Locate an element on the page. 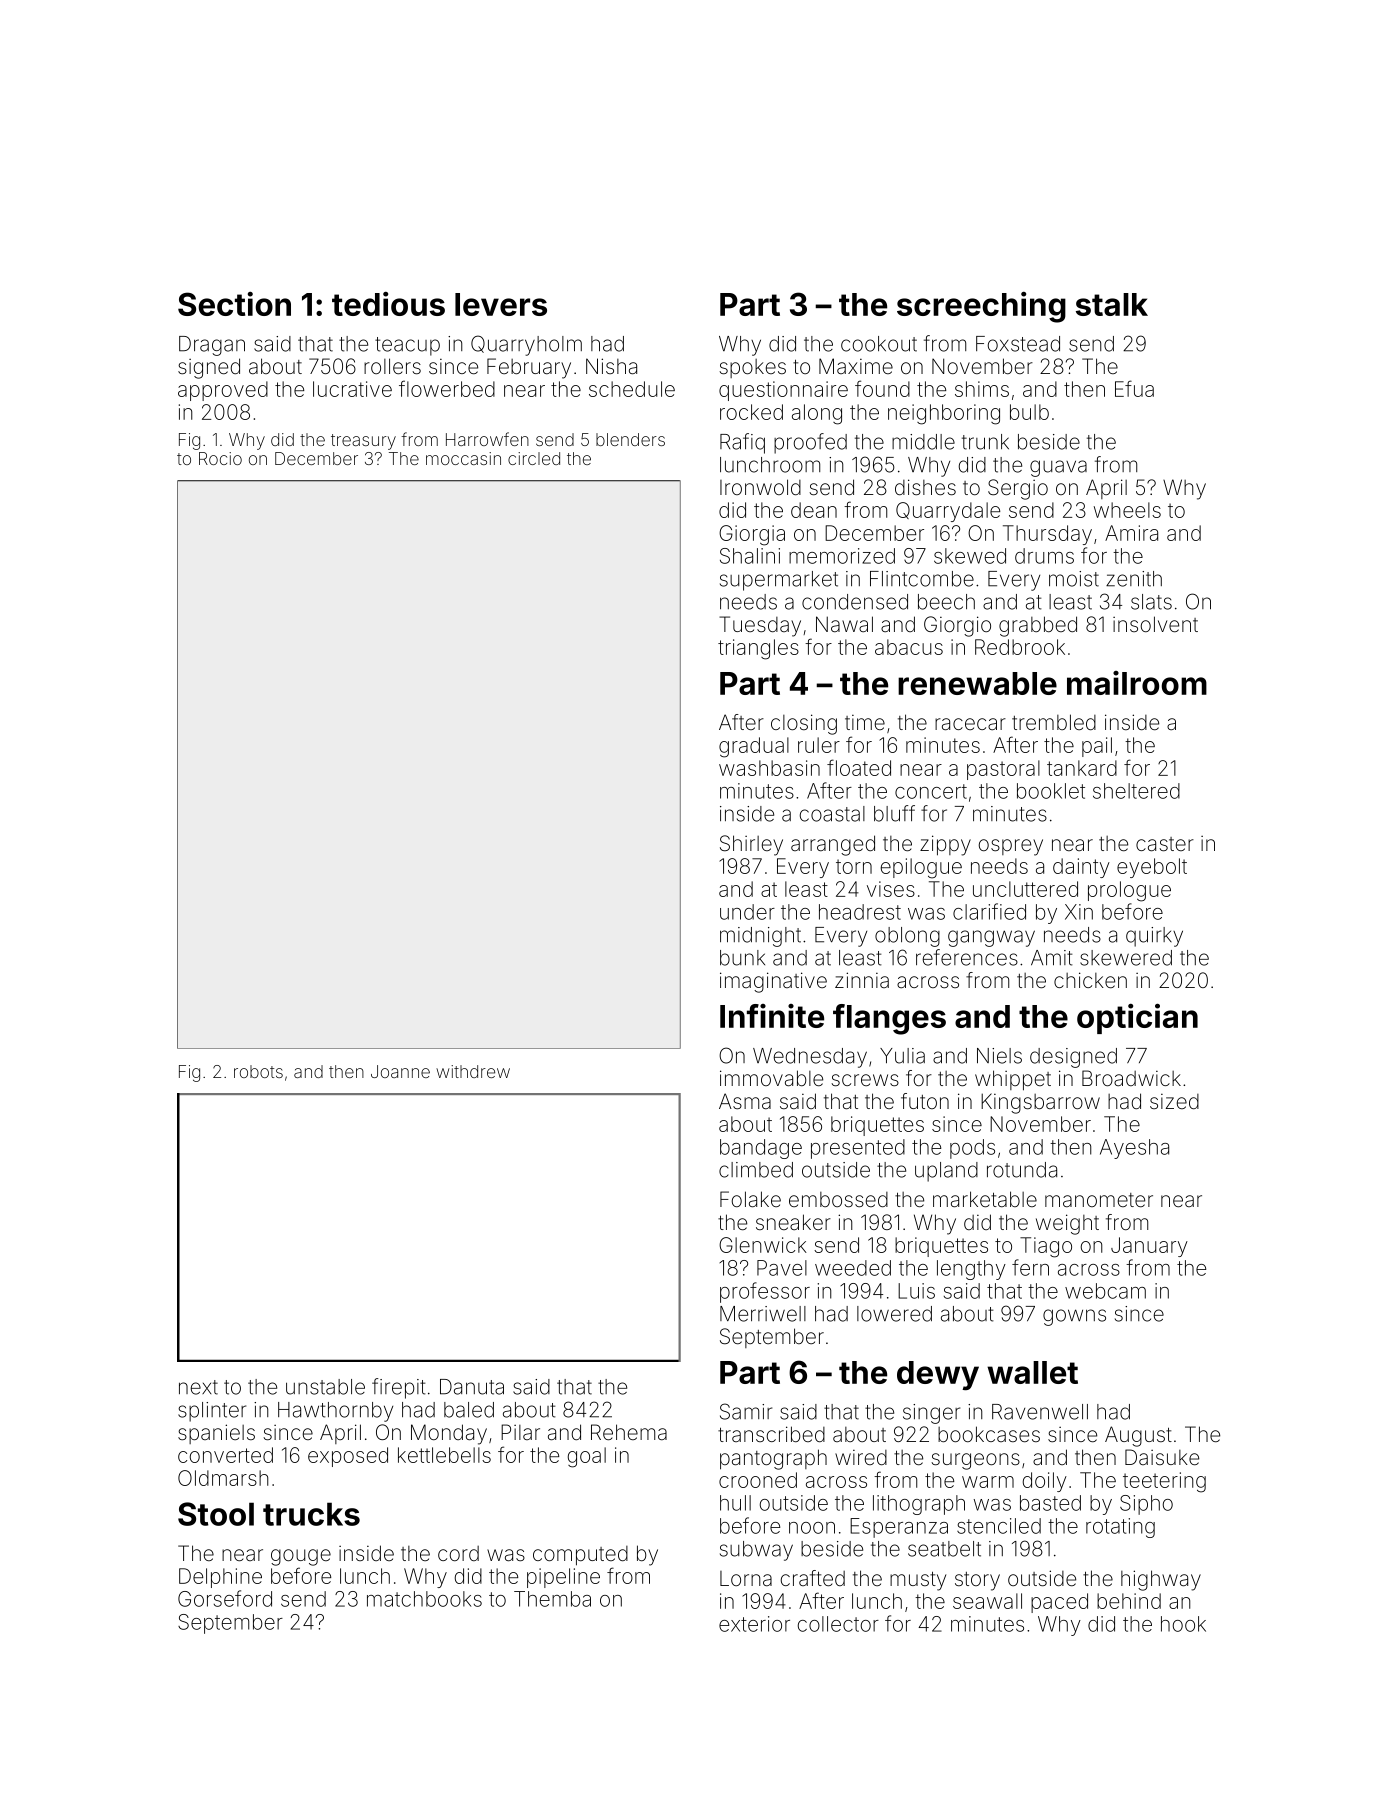  sized is located at coordinates (1174, 1101).
